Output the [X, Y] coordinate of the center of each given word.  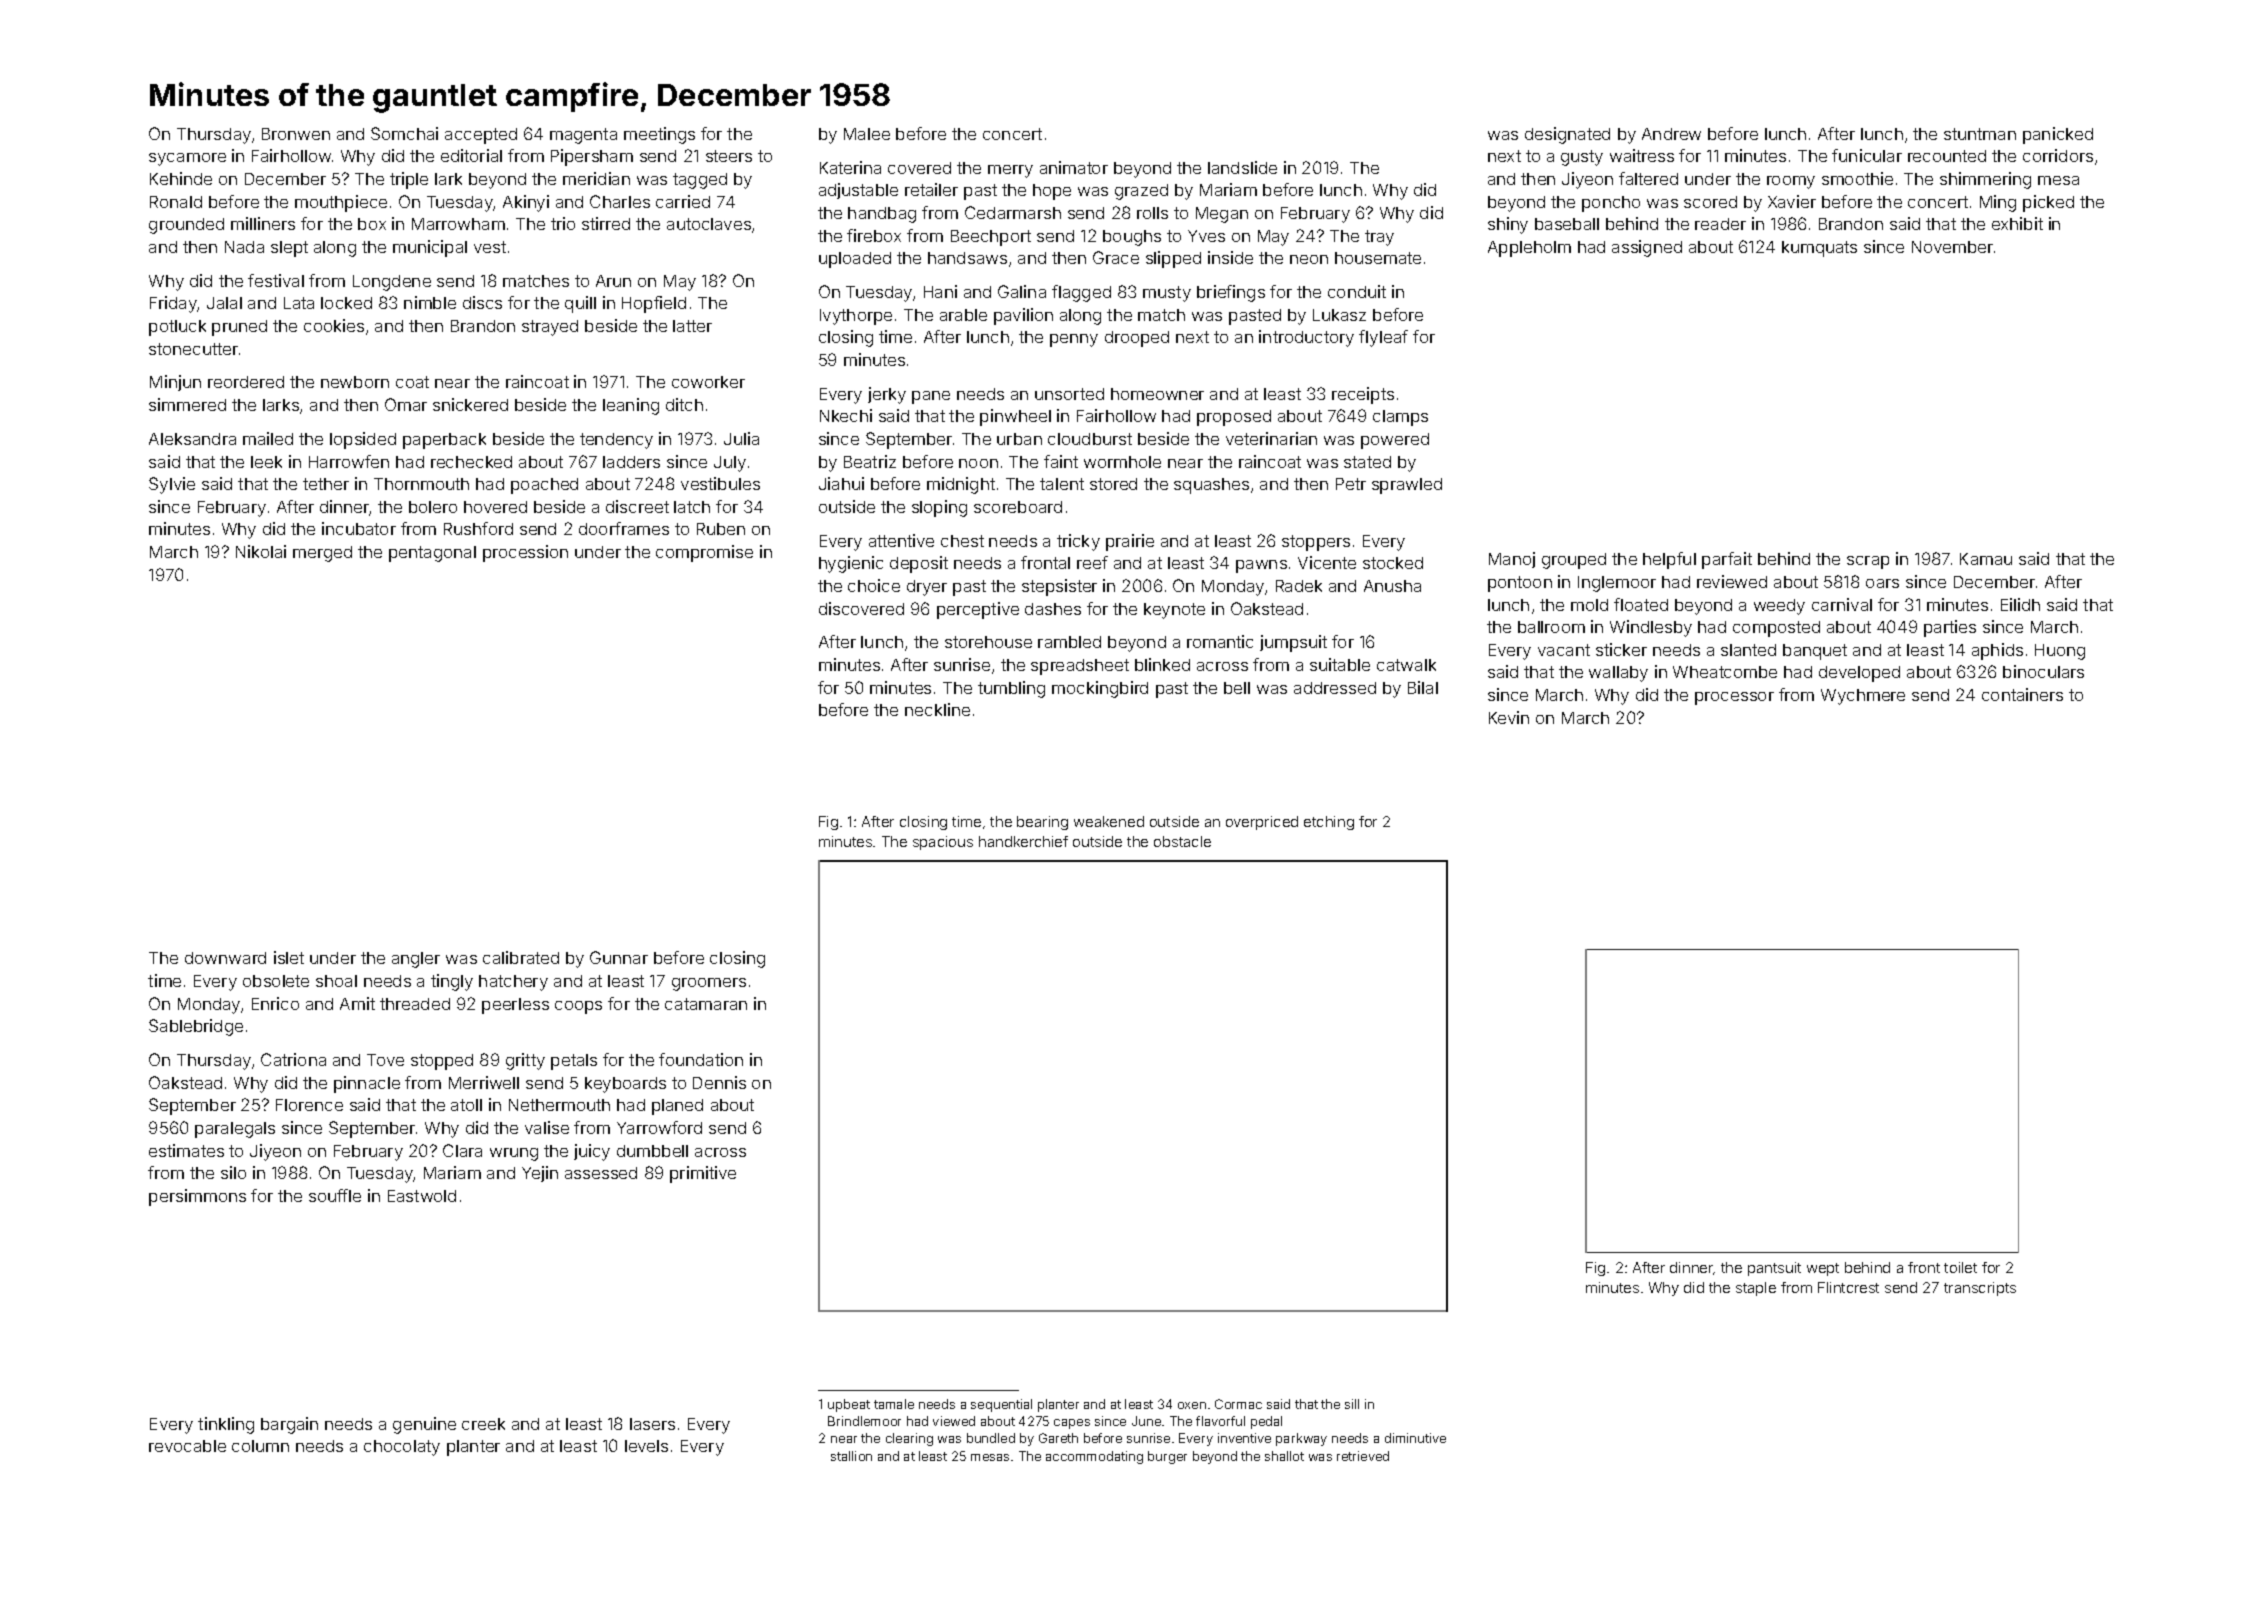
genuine [424, 1425]
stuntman [1980, 134]
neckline [937, 709]
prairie [1130, 542]
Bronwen [296, 134]
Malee [867, 134]
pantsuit [1774, 1269]
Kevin [1509, 717]
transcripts [1980, 1289]
